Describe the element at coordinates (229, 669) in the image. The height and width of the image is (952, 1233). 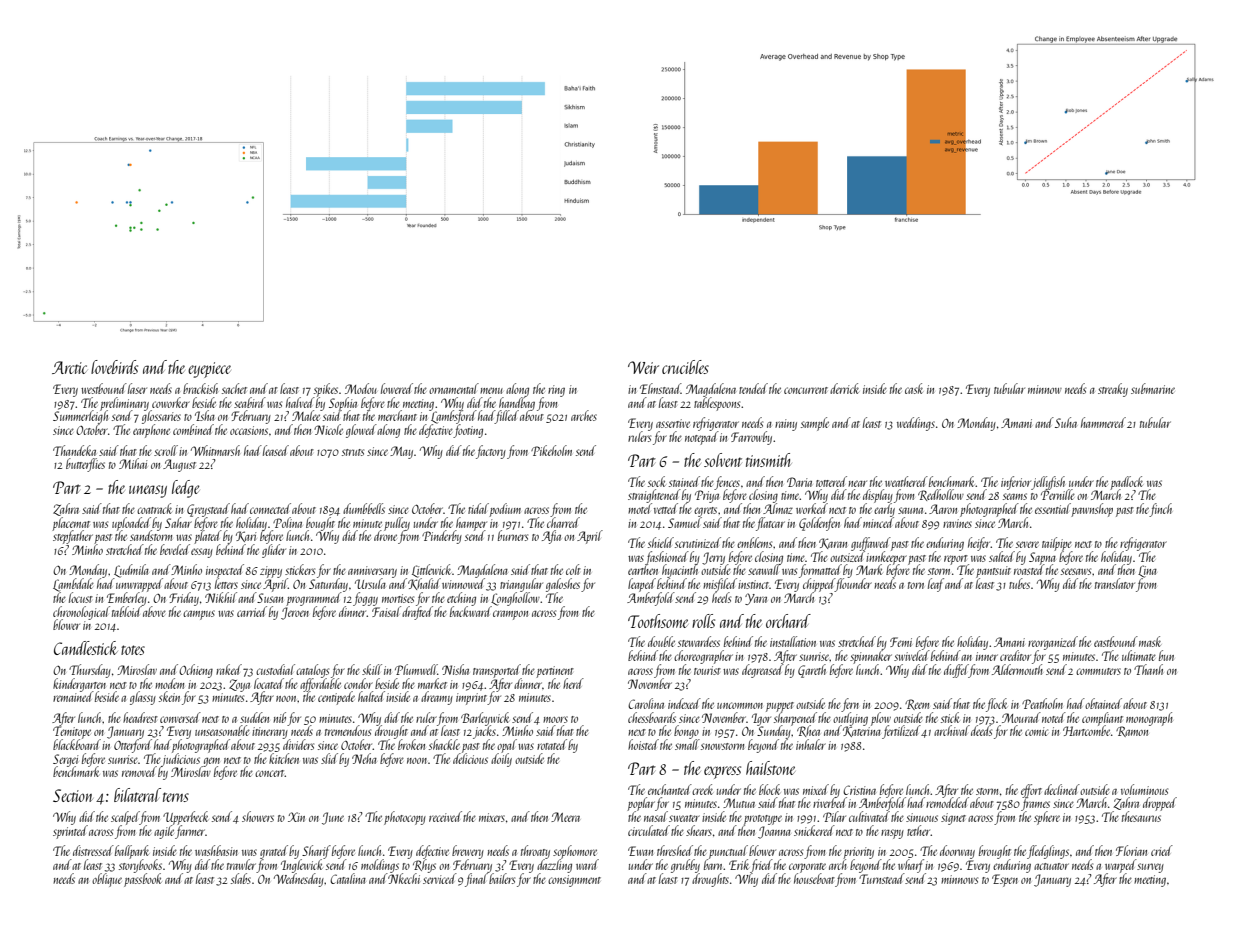
I see `raked` at that location.
